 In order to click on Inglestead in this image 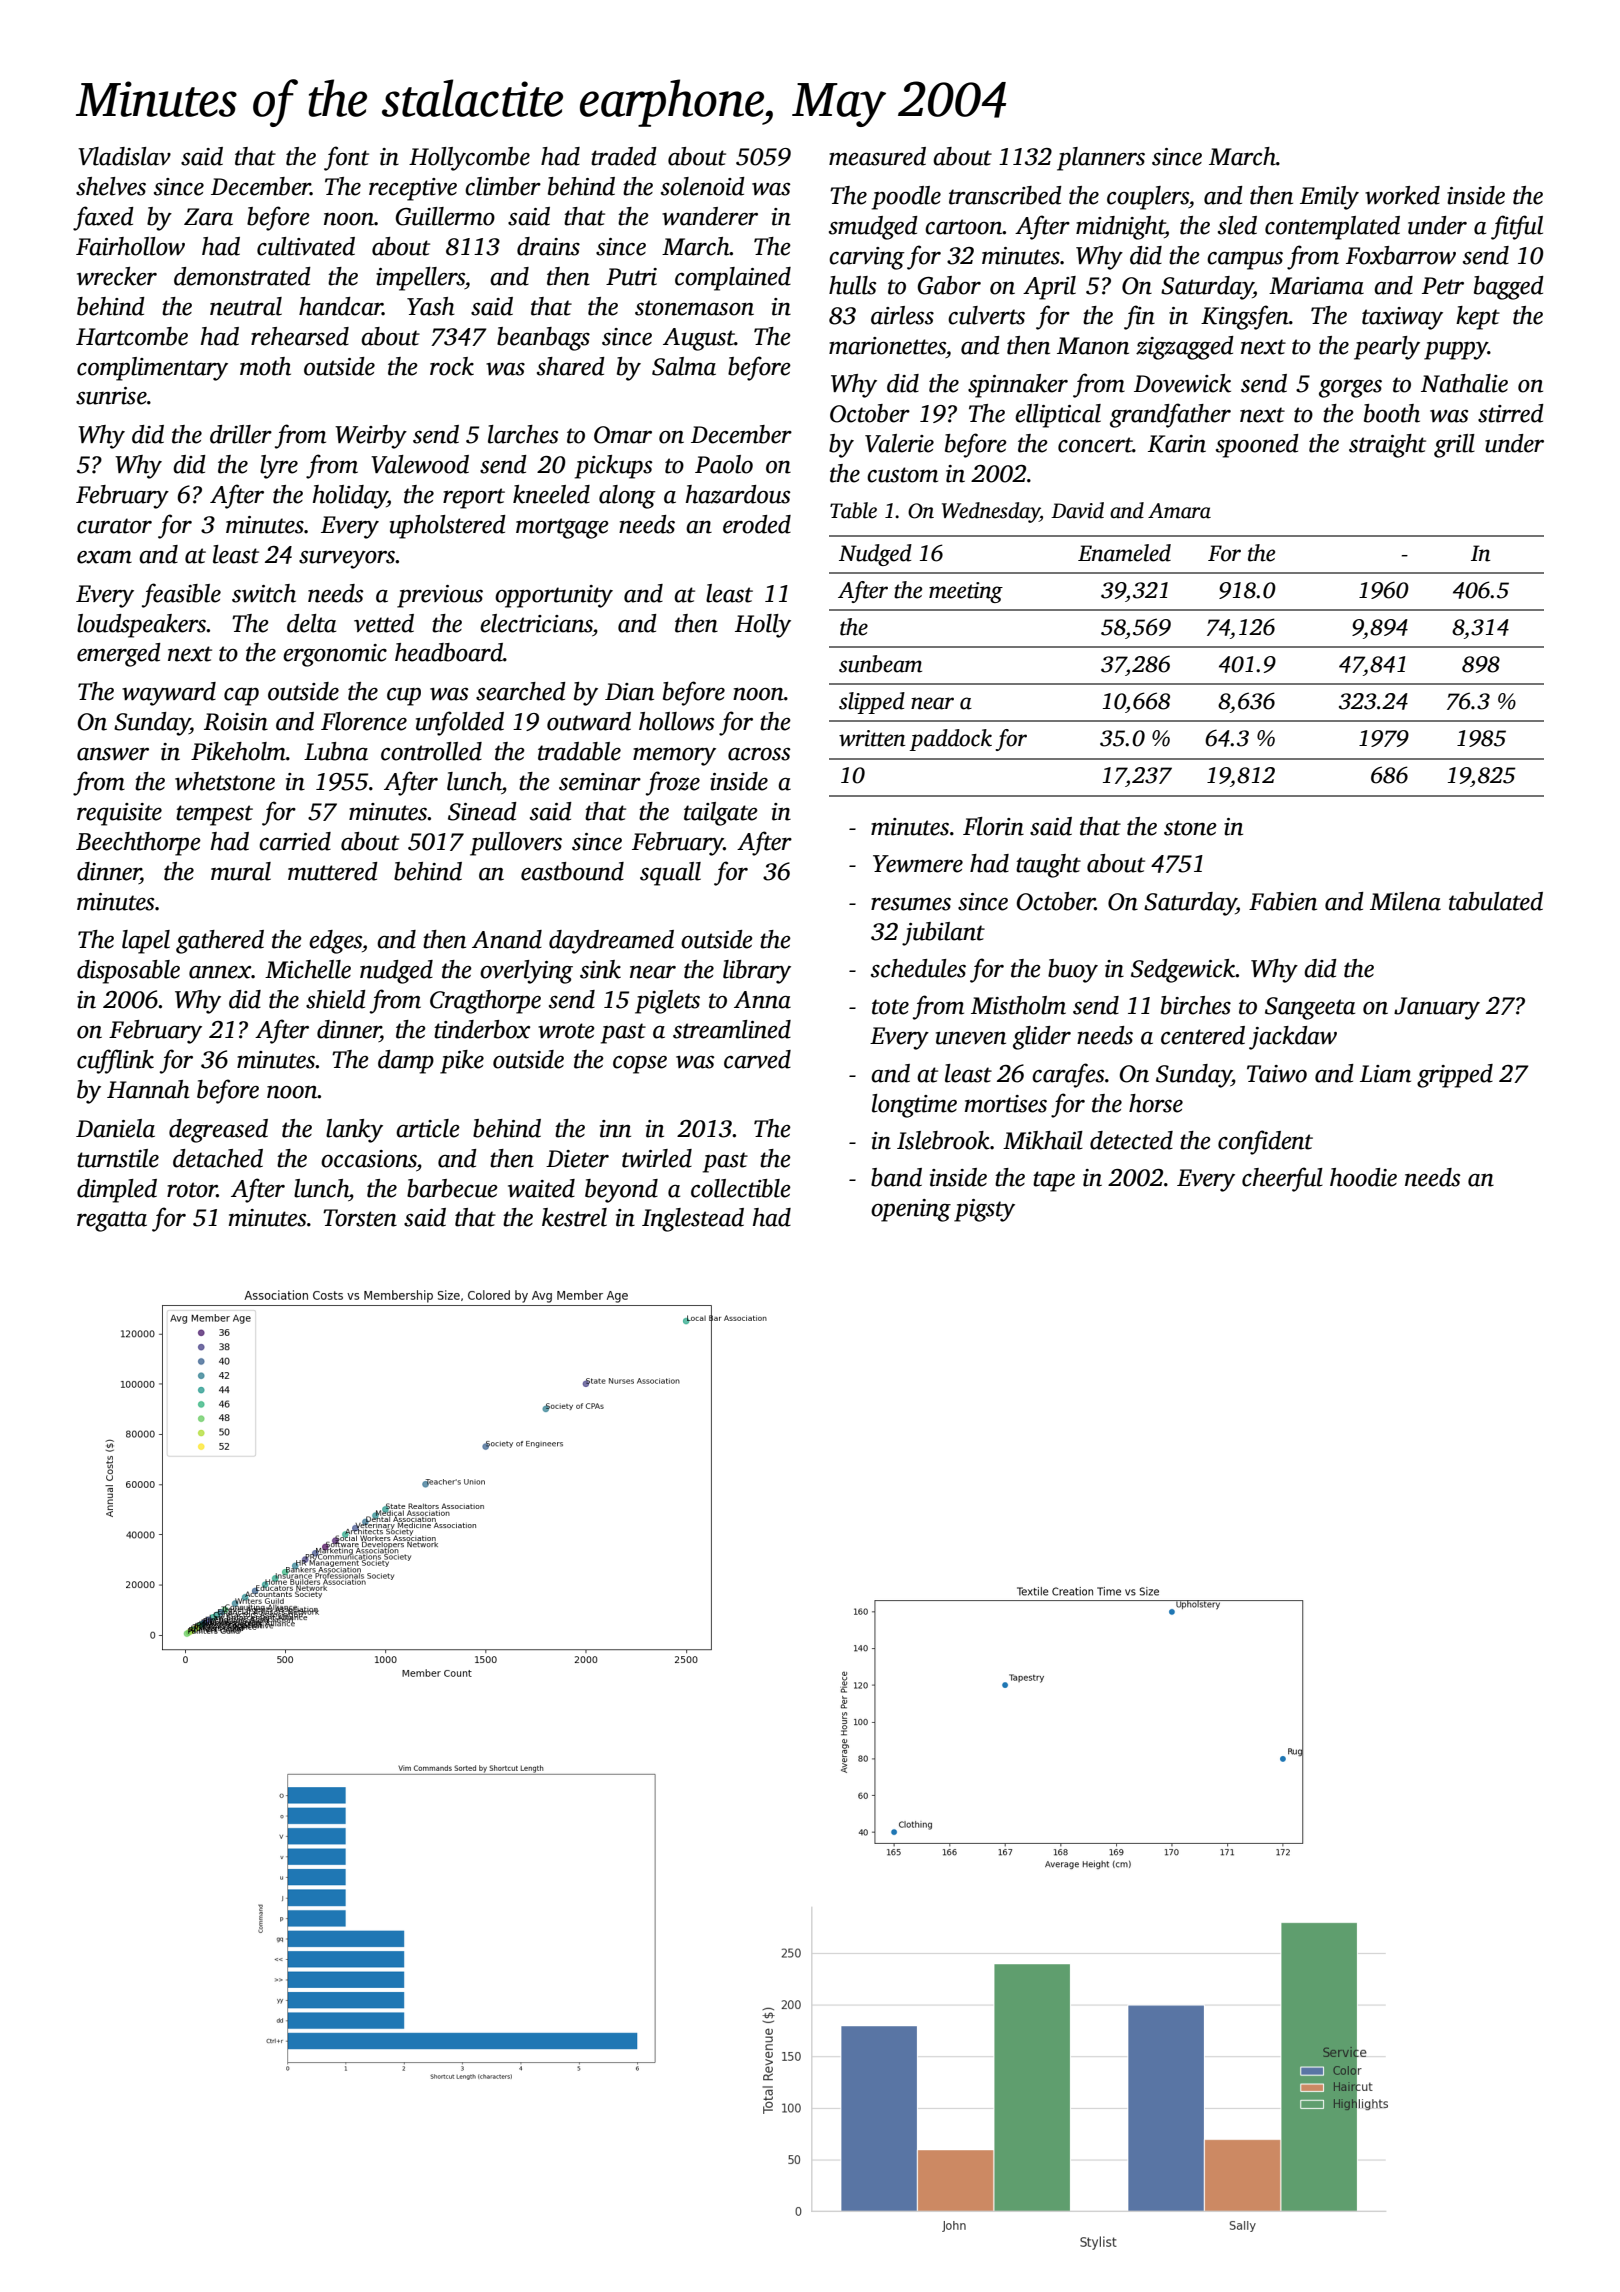, I will do `click(693, 1220)`.
